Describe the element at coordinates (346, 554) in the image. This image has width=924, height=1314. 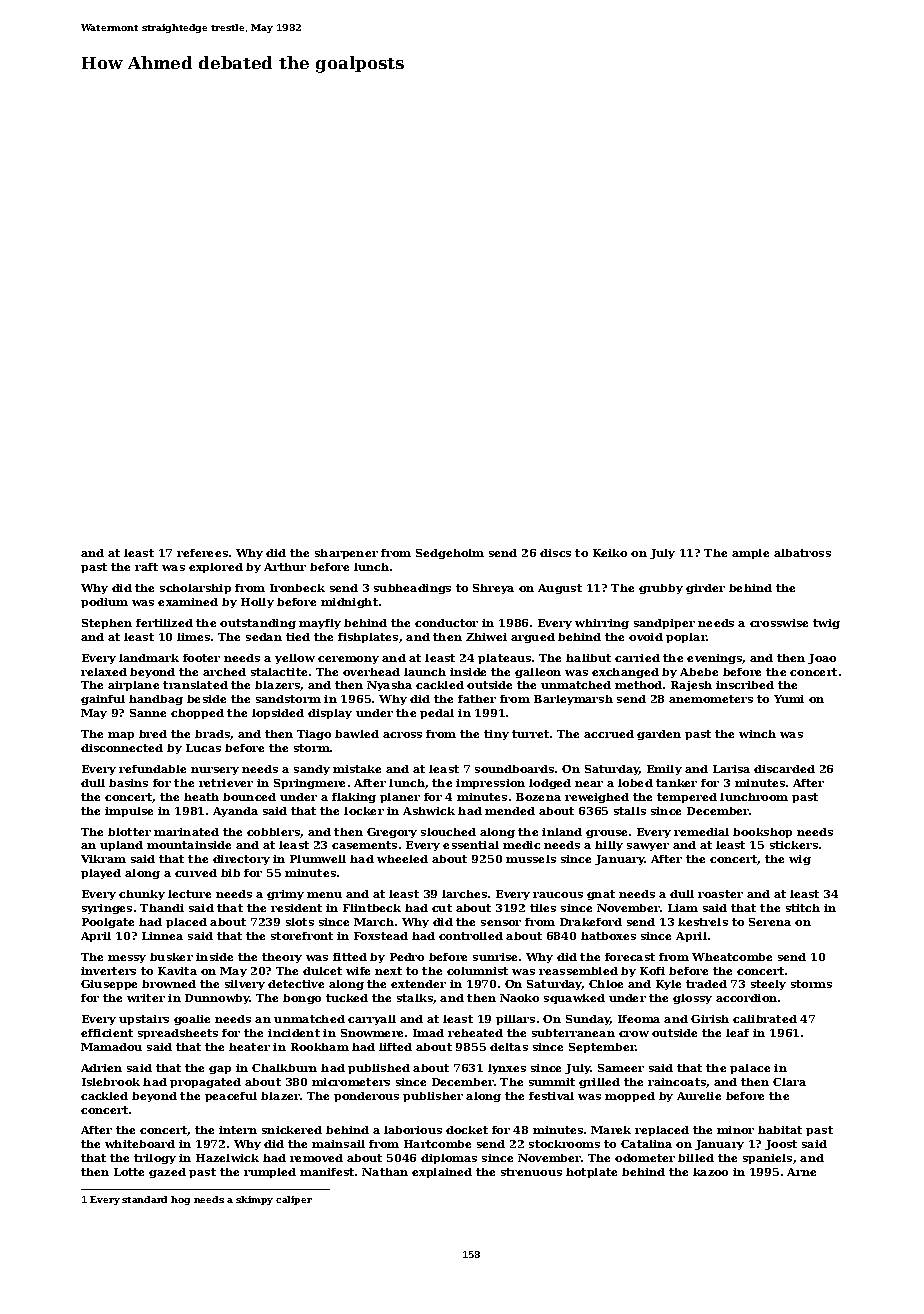
I see `sharpener` at that location.
